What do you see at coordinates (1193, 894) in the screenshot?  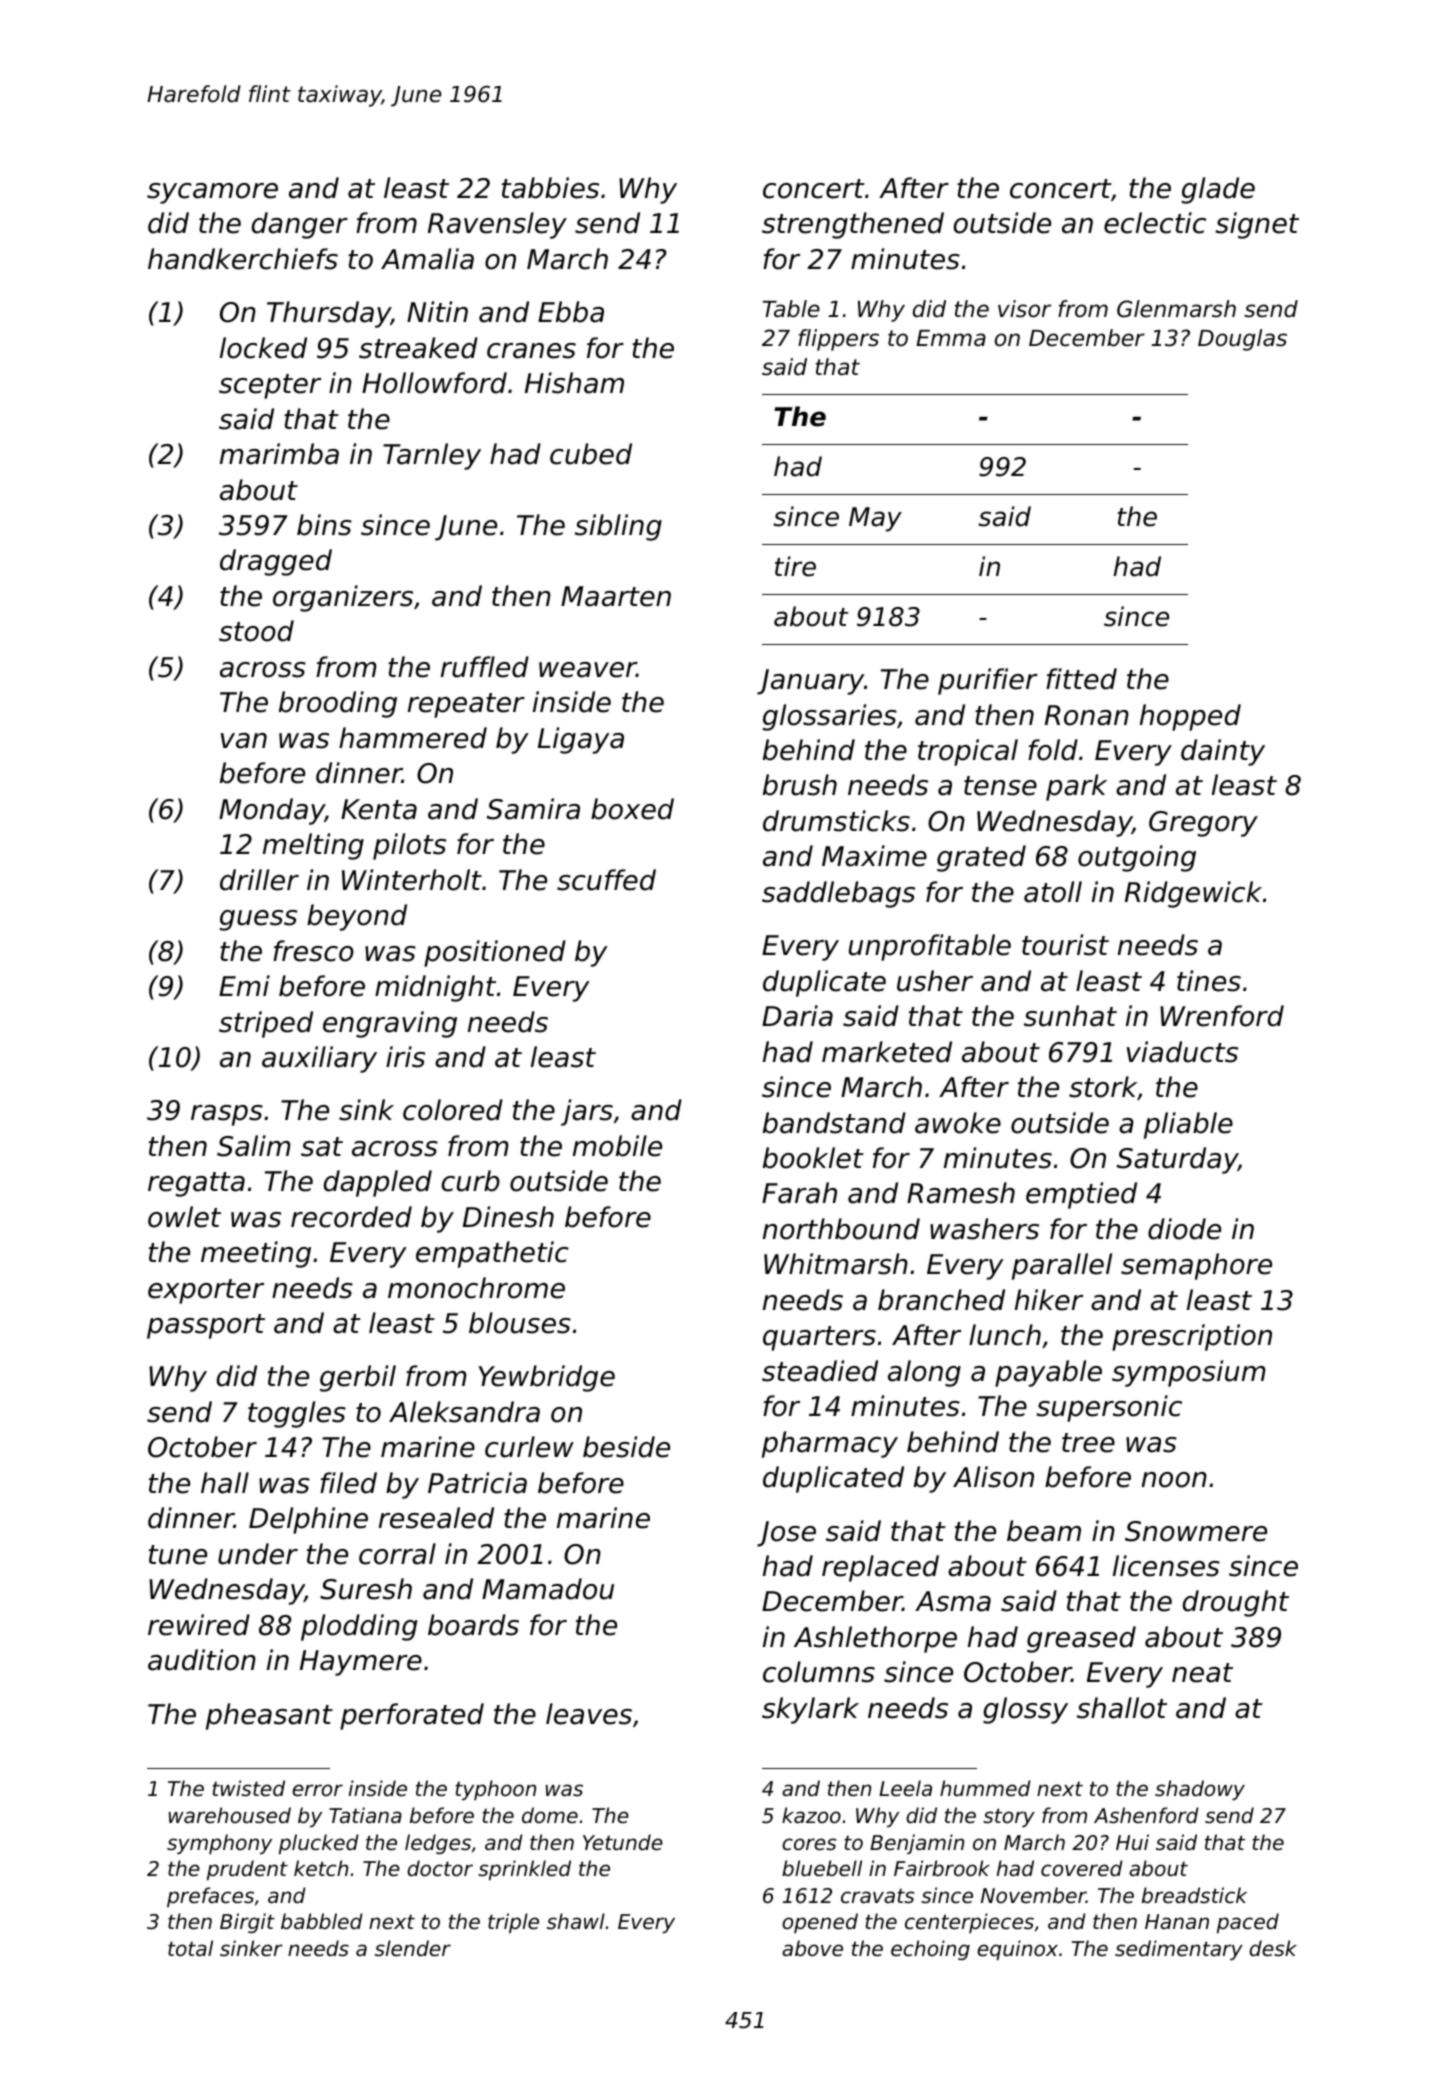 I see `Ridgewick` at bounding box center [1193, 894].
